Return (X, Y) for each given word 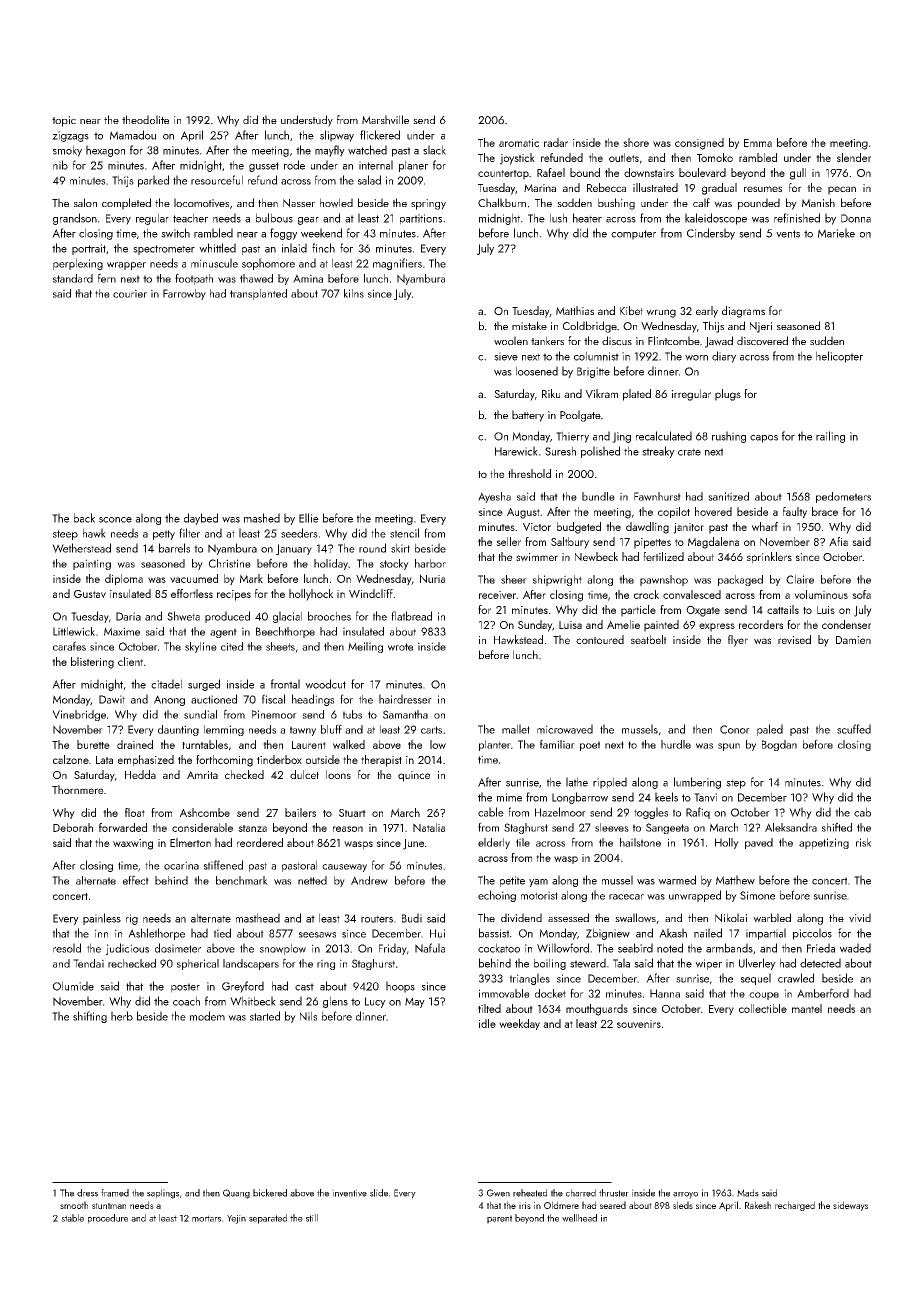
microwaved (565, 729)
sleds (683, 1205)
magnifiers (397, 264)
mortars (206, 1218)
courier (130, 293)
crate (689, 452)
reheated (530, 1193)
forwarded (123, 827)
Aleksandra (791, 827)
